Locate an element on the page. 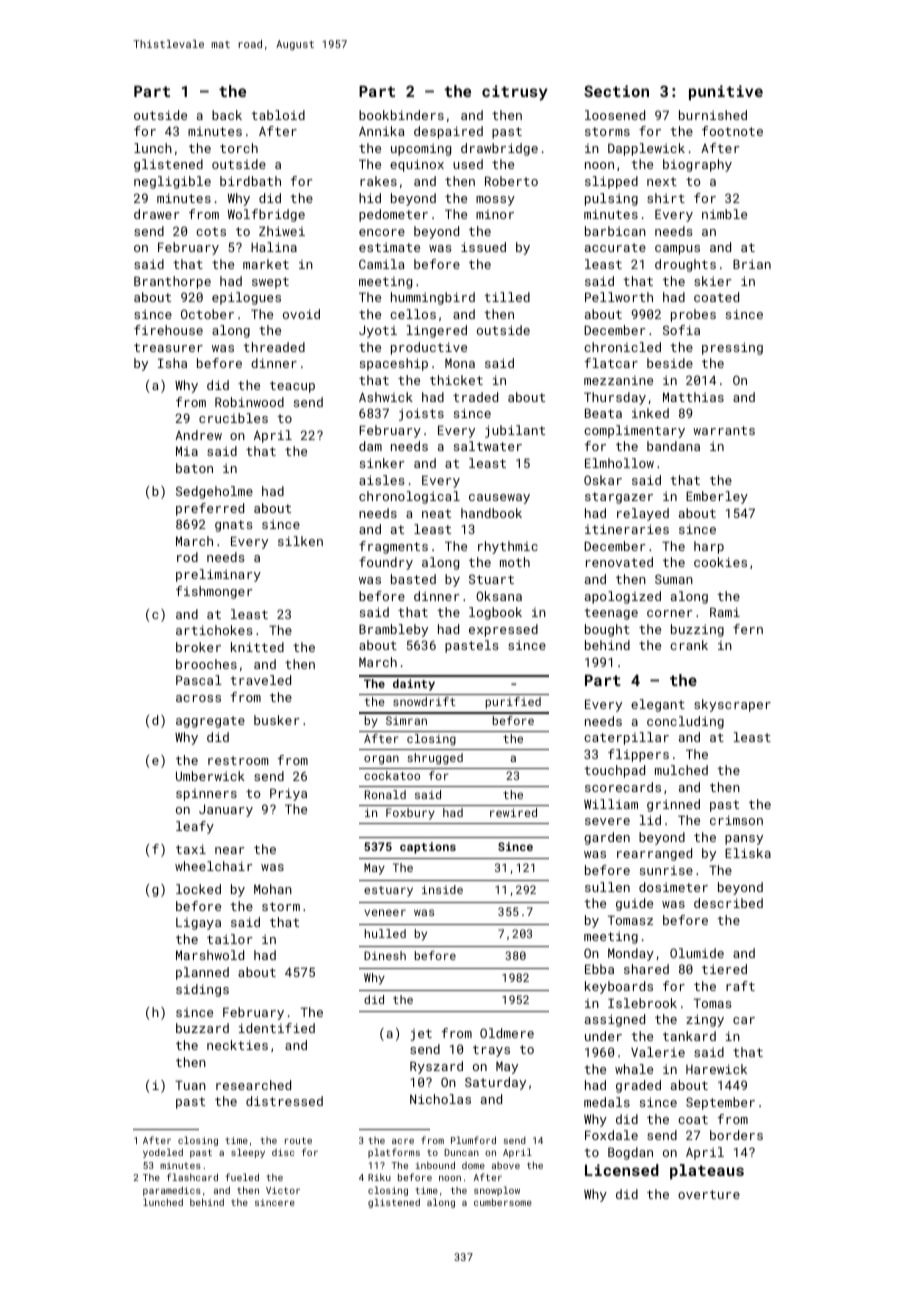  Riku is located at coordinates (379, 1177).
